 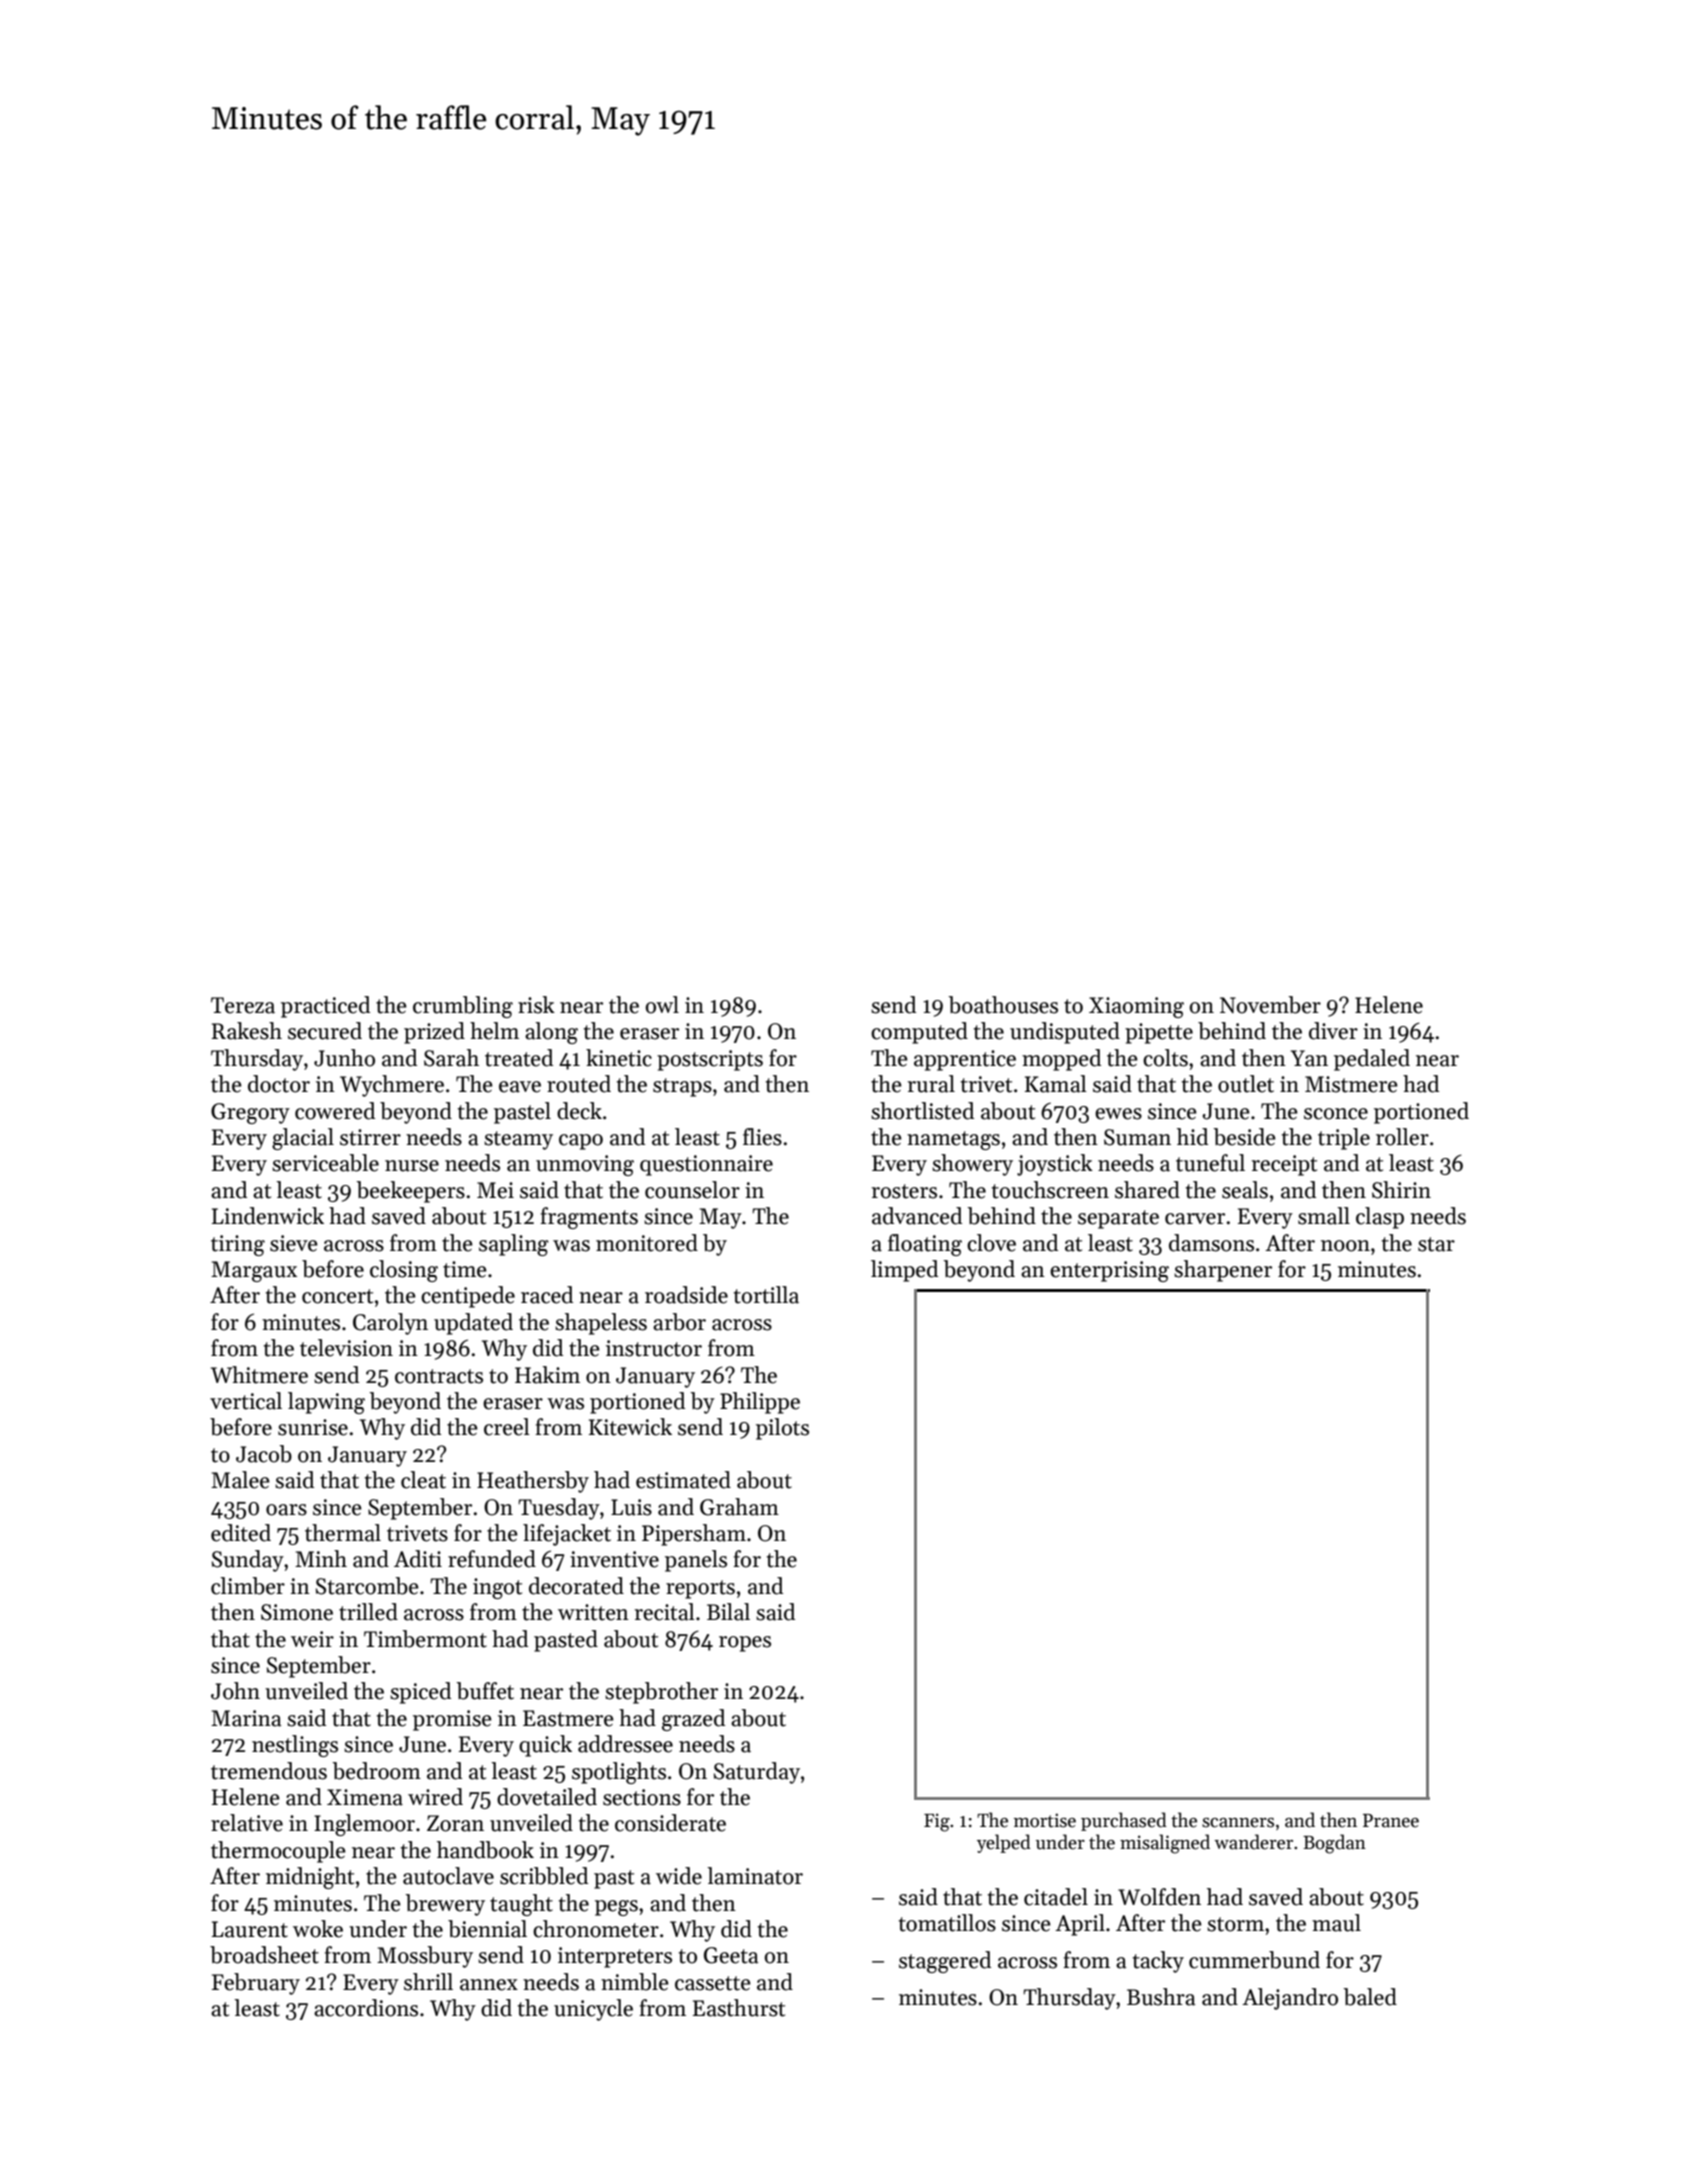 What do you see at coordinates (760, 1403) in the image?
I see `Philippe` at bounding box center [760, 1403].
